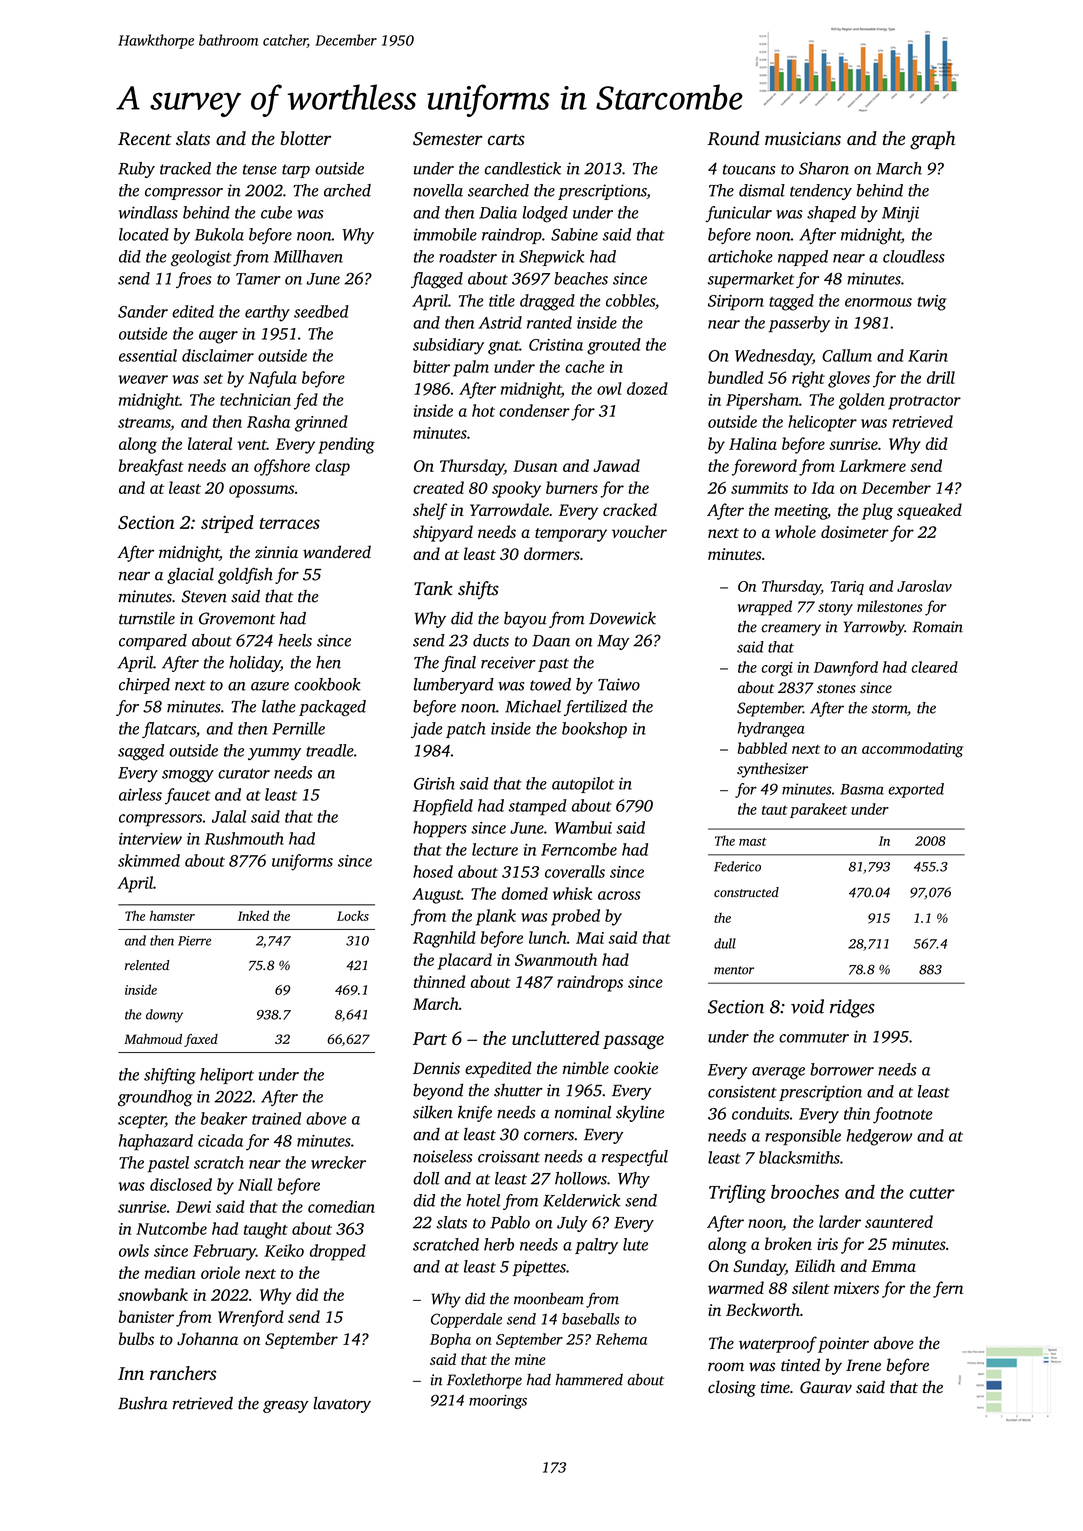  What do you see at coordinates (145, 139) in the page?
I see `Recent` at bounding box center [145, 139].
